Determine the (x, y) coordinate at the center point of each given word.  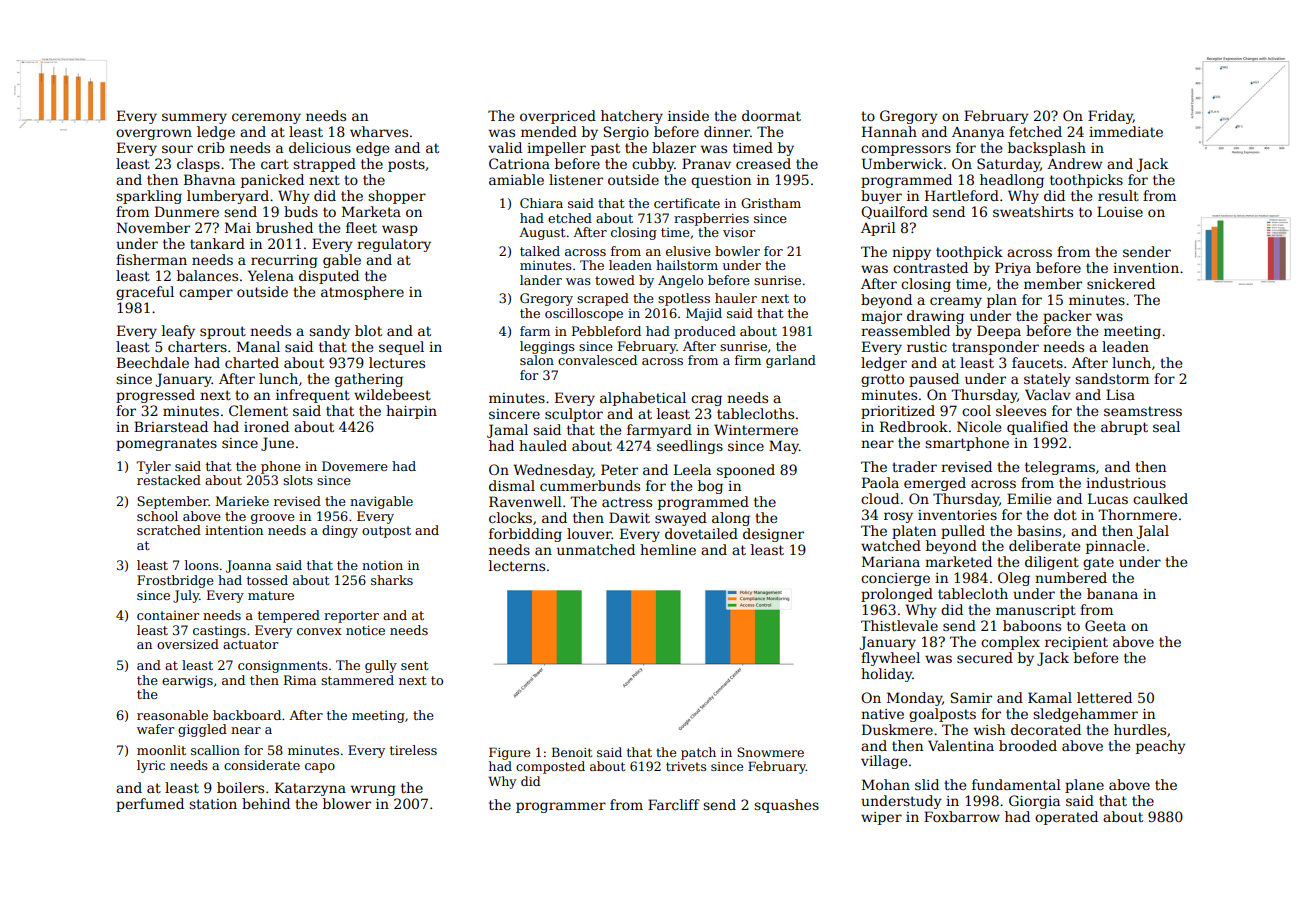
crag (706, 400)
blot (368, 330)
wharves (379, 131)
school (157, 516)
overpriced (558, 117)
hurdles (1140, 729)
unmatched (596, 549)
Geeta (1105, 625)
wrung (373, 790)
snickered (1121, 283)
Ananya (978, 133)
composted (550, 767)
